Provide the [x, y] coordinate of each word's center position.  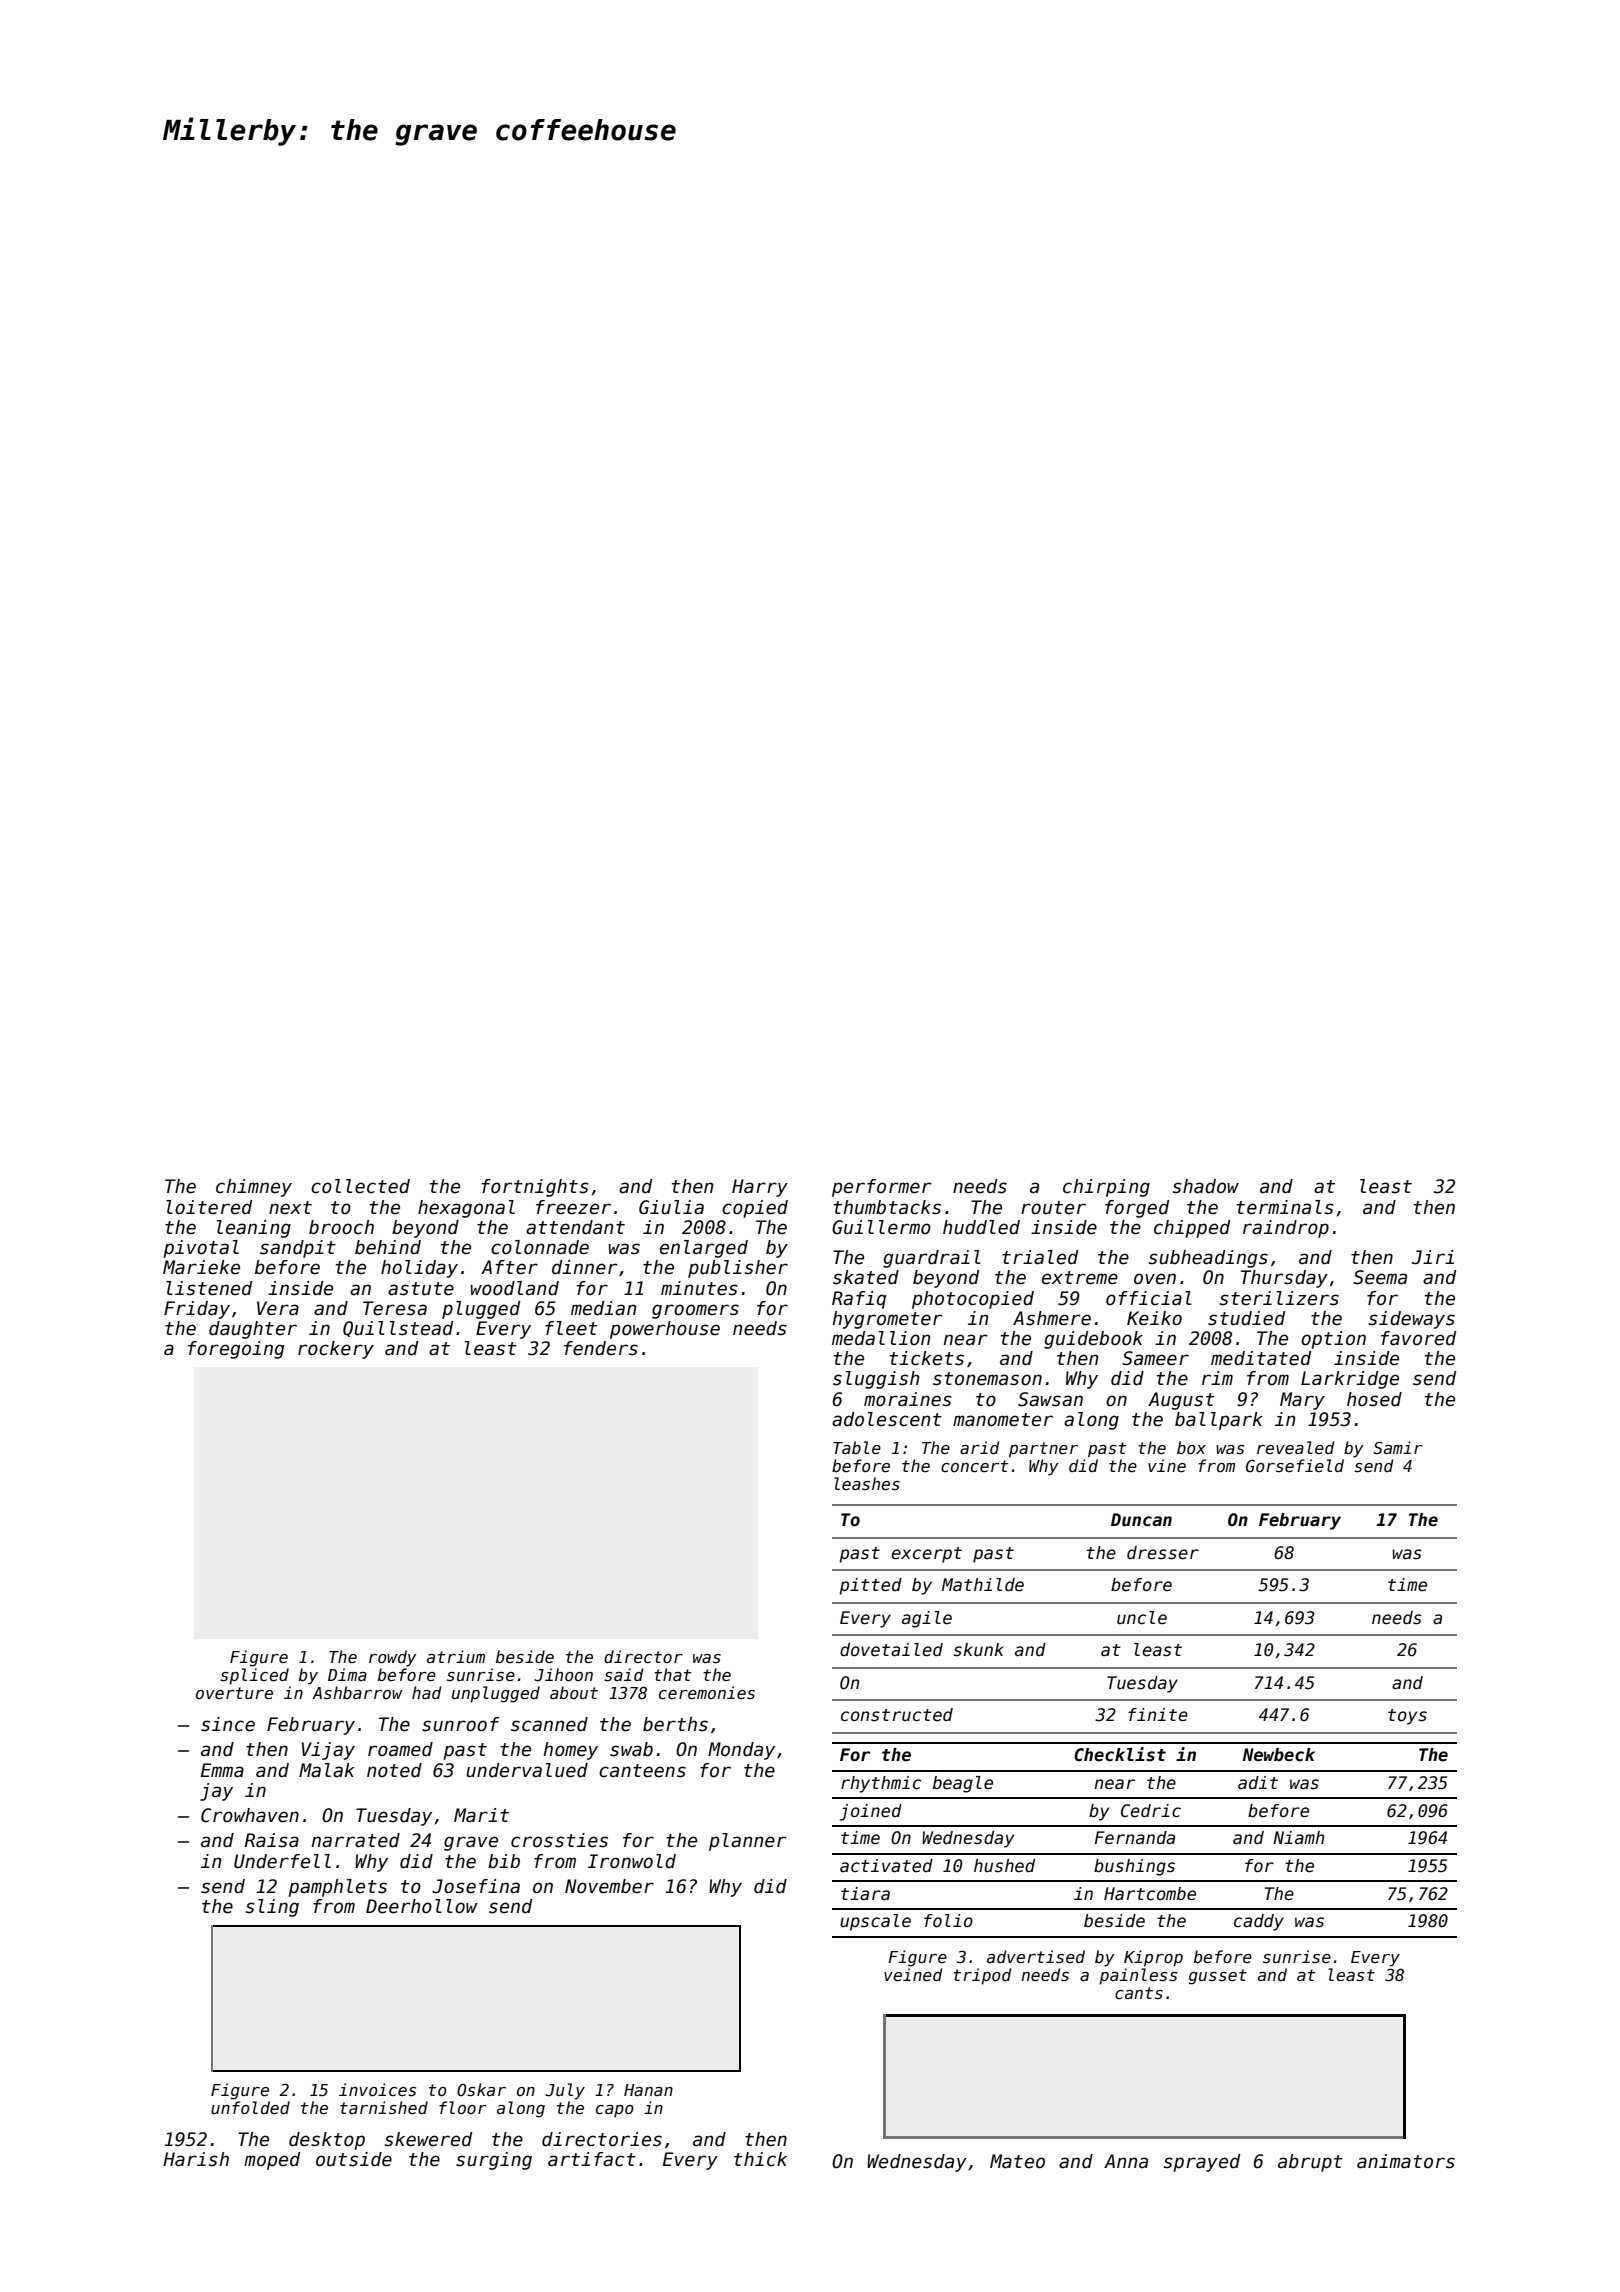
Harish [196, 2159]
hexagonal [466, 1209]
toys [1407, 1717]
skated [866, 1277]
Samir [1398, 1447]
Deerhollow [422, 1906]
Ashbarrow [357, 1692]
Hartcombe [1150, 1894]
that [673, 1674]
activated [886, 1866]
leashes [867, 1483]
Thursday [1284, 1279]
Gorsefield [1295, 1465]
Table [857, 1447]
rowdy [393, 1658]
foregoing [236, 1350]
